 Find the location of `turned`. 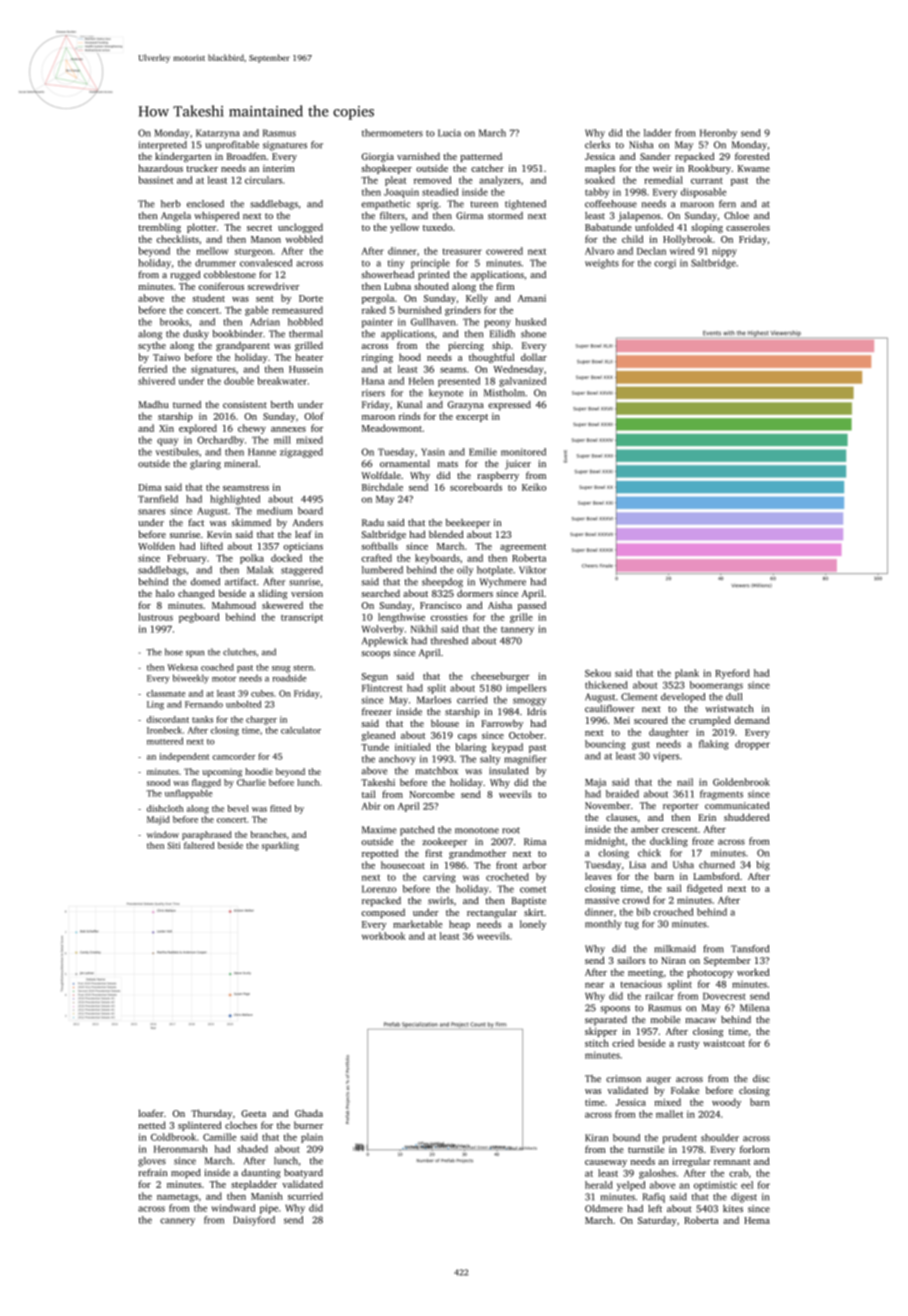

turned is located at coordinates (187, 404).
